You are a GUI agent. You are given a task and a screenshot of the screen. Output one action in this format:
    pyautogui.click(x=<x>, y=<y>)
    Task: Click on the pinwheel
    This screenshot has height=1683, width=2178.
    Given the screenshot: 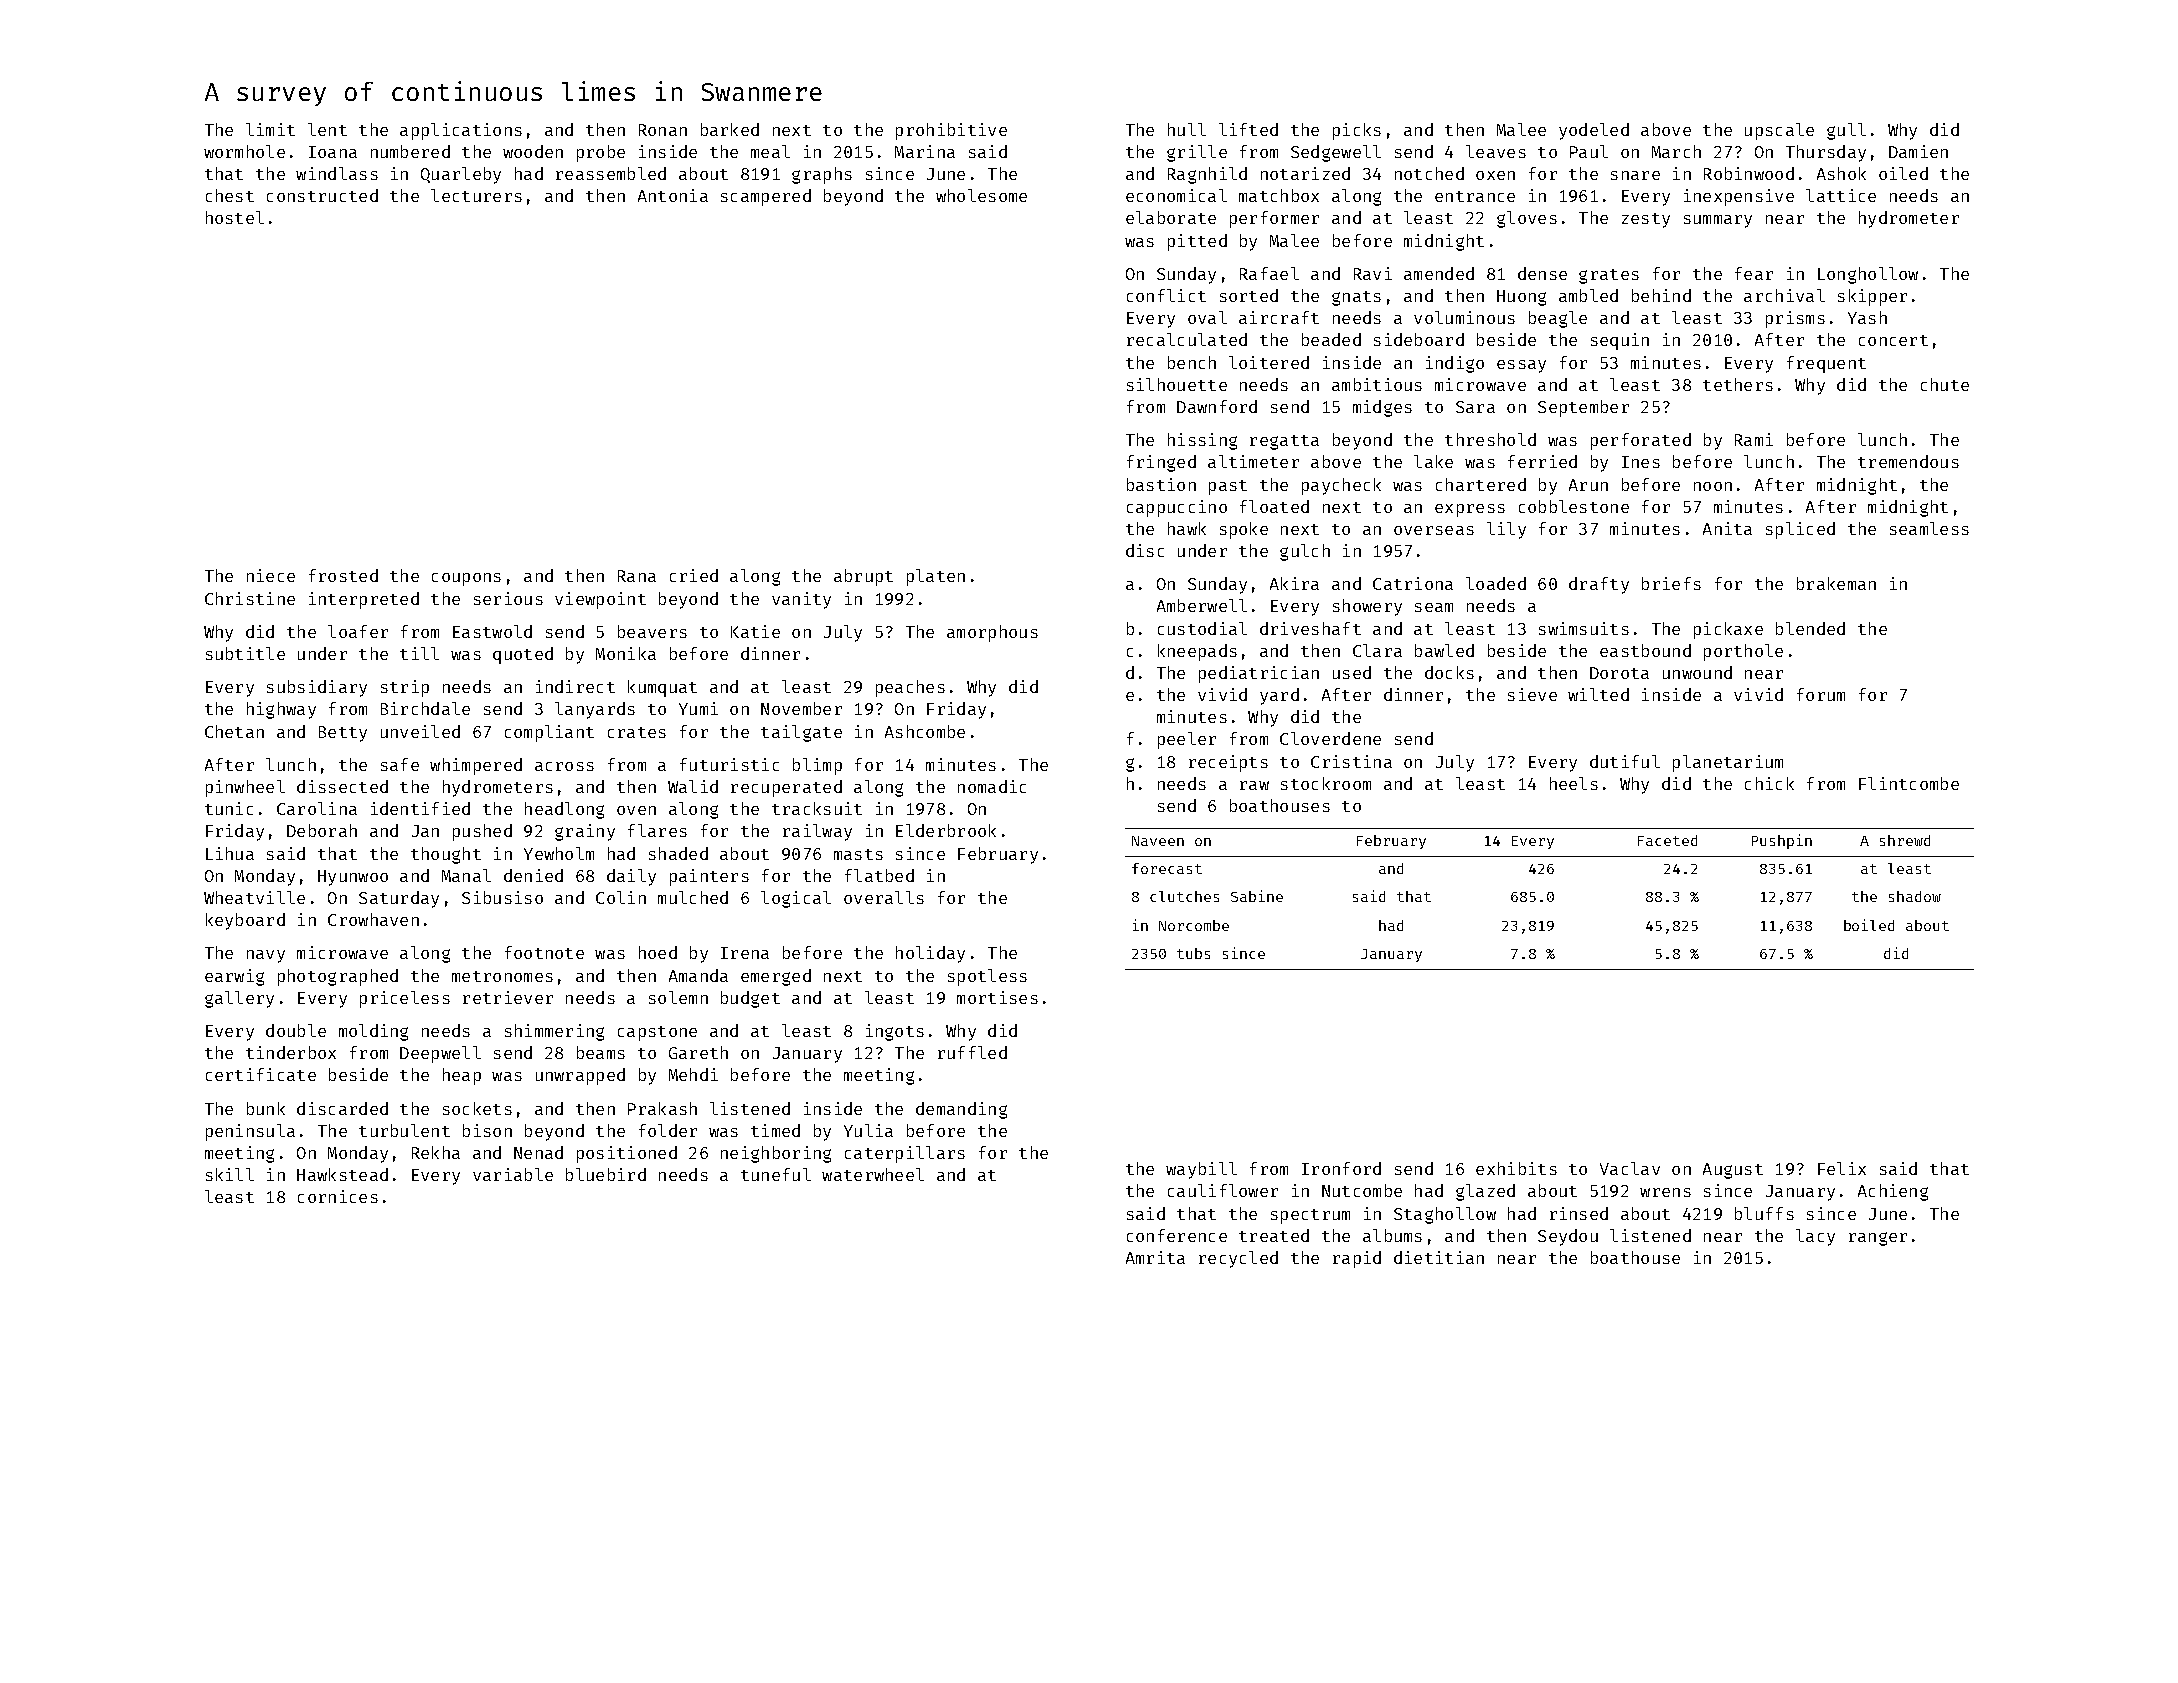 What is the action you would take?
    pyautogui.click(x=245, y=788)
